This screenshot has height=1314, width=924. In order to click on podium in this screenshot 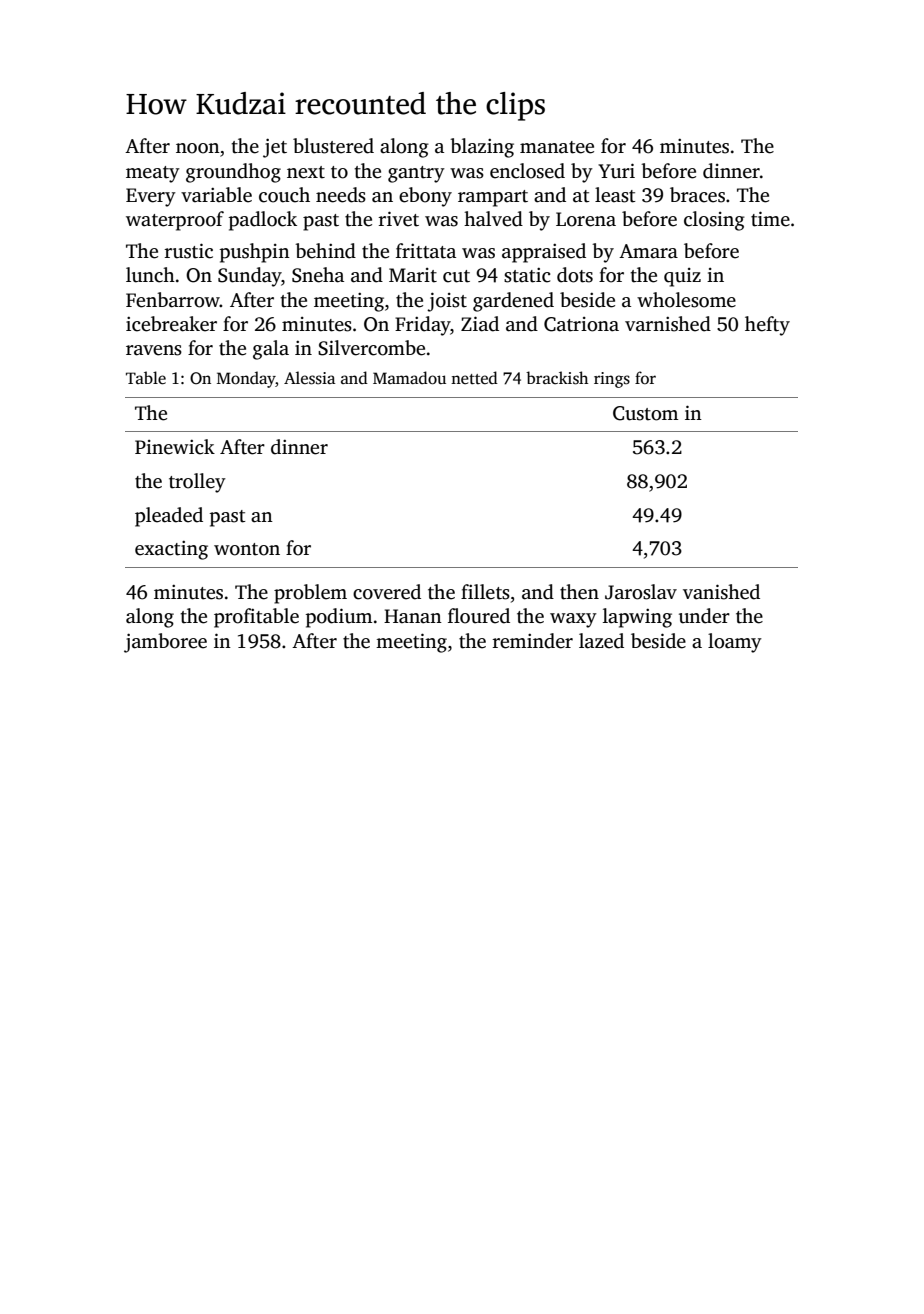, I will do `click(339, 618)`.
